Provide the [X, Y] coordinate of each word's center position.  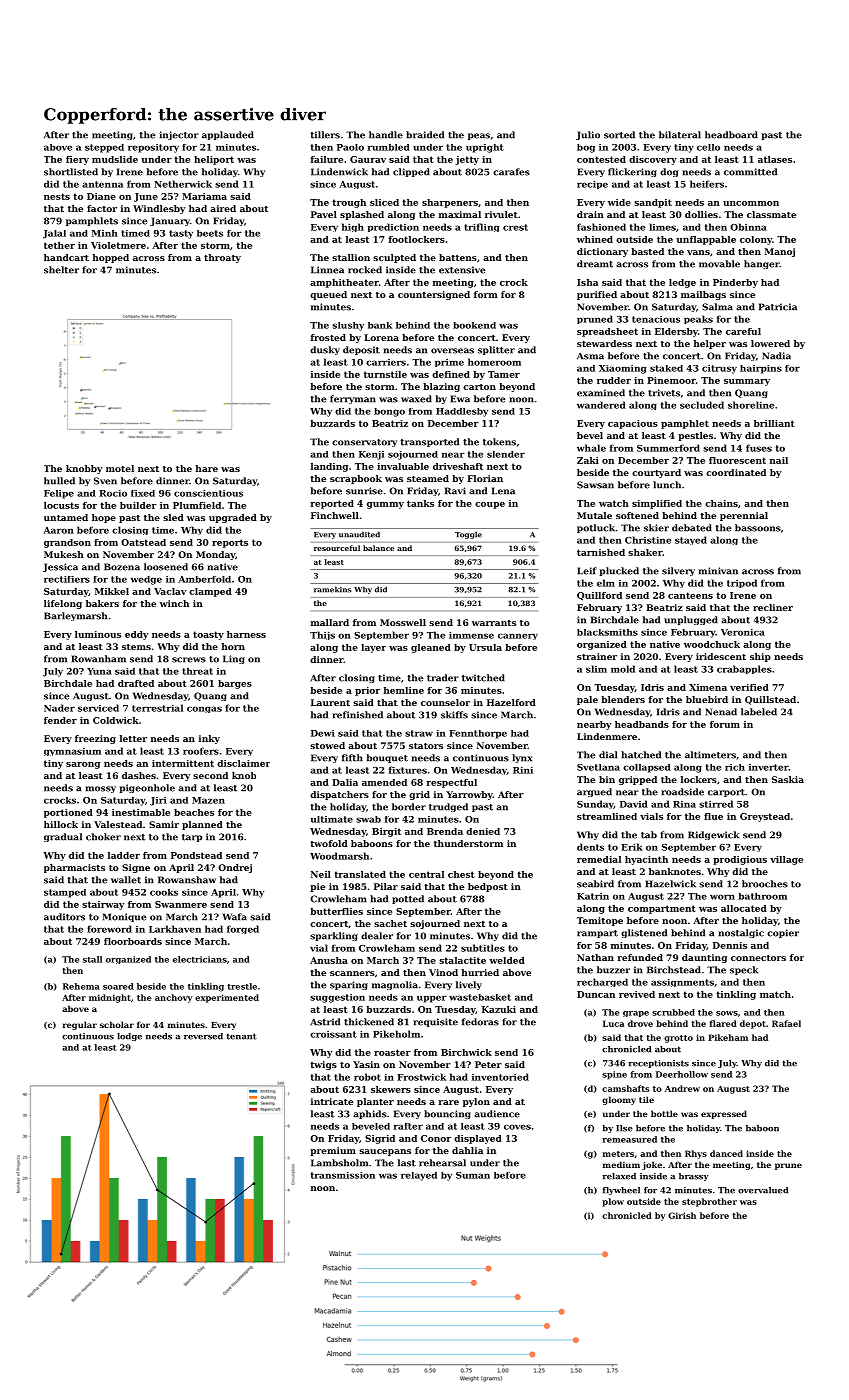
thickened [369, 1022]
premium [333, 1151]
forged [243, 929]
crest [515, 227]
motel [120, 468]
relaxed [619, 1176]
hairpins [761, 369]
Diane [101, 196]
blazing [441, 387]
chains [721, 503]
